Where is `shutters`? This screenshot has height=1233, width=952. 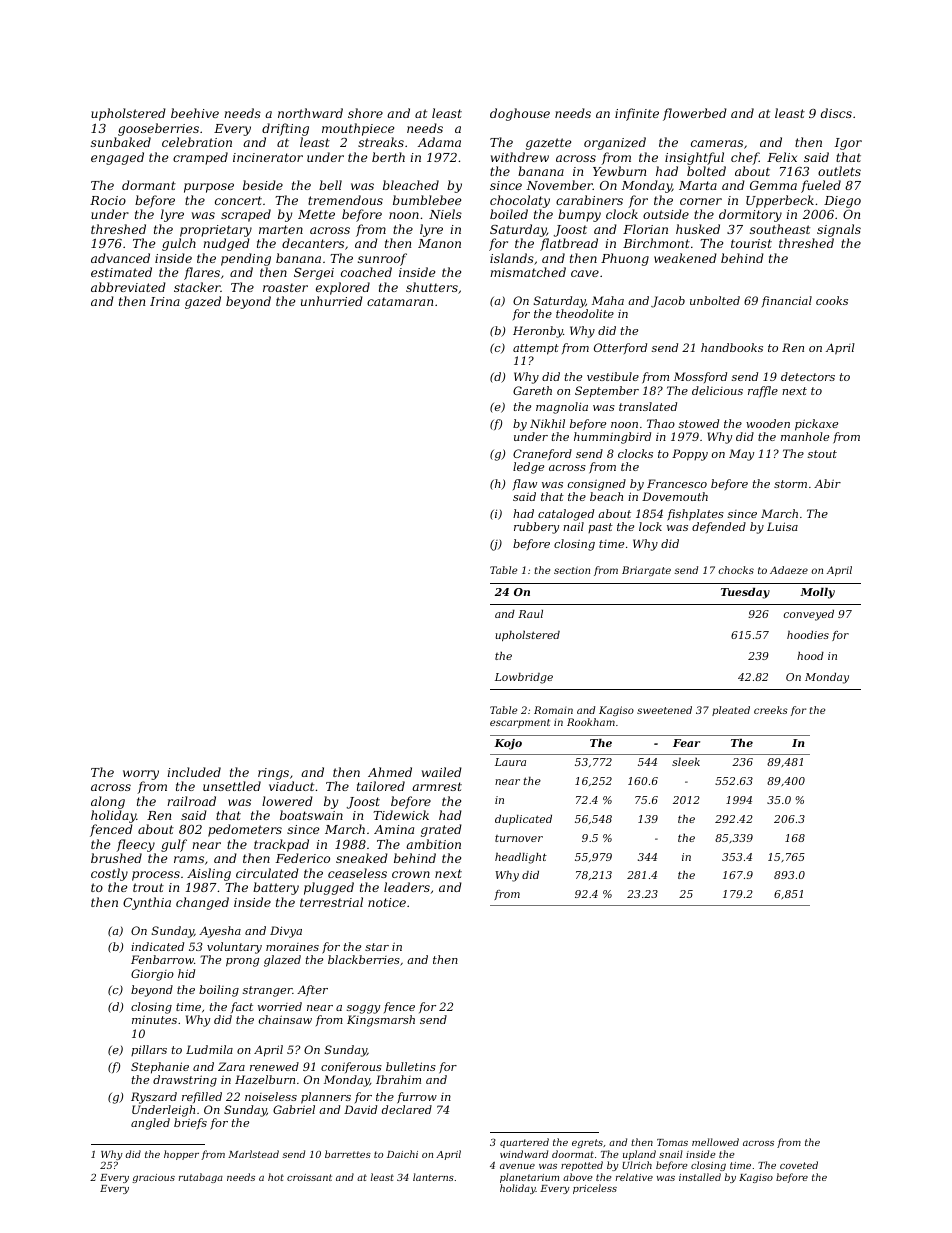
shutters is located at coordinates (432, 287).
